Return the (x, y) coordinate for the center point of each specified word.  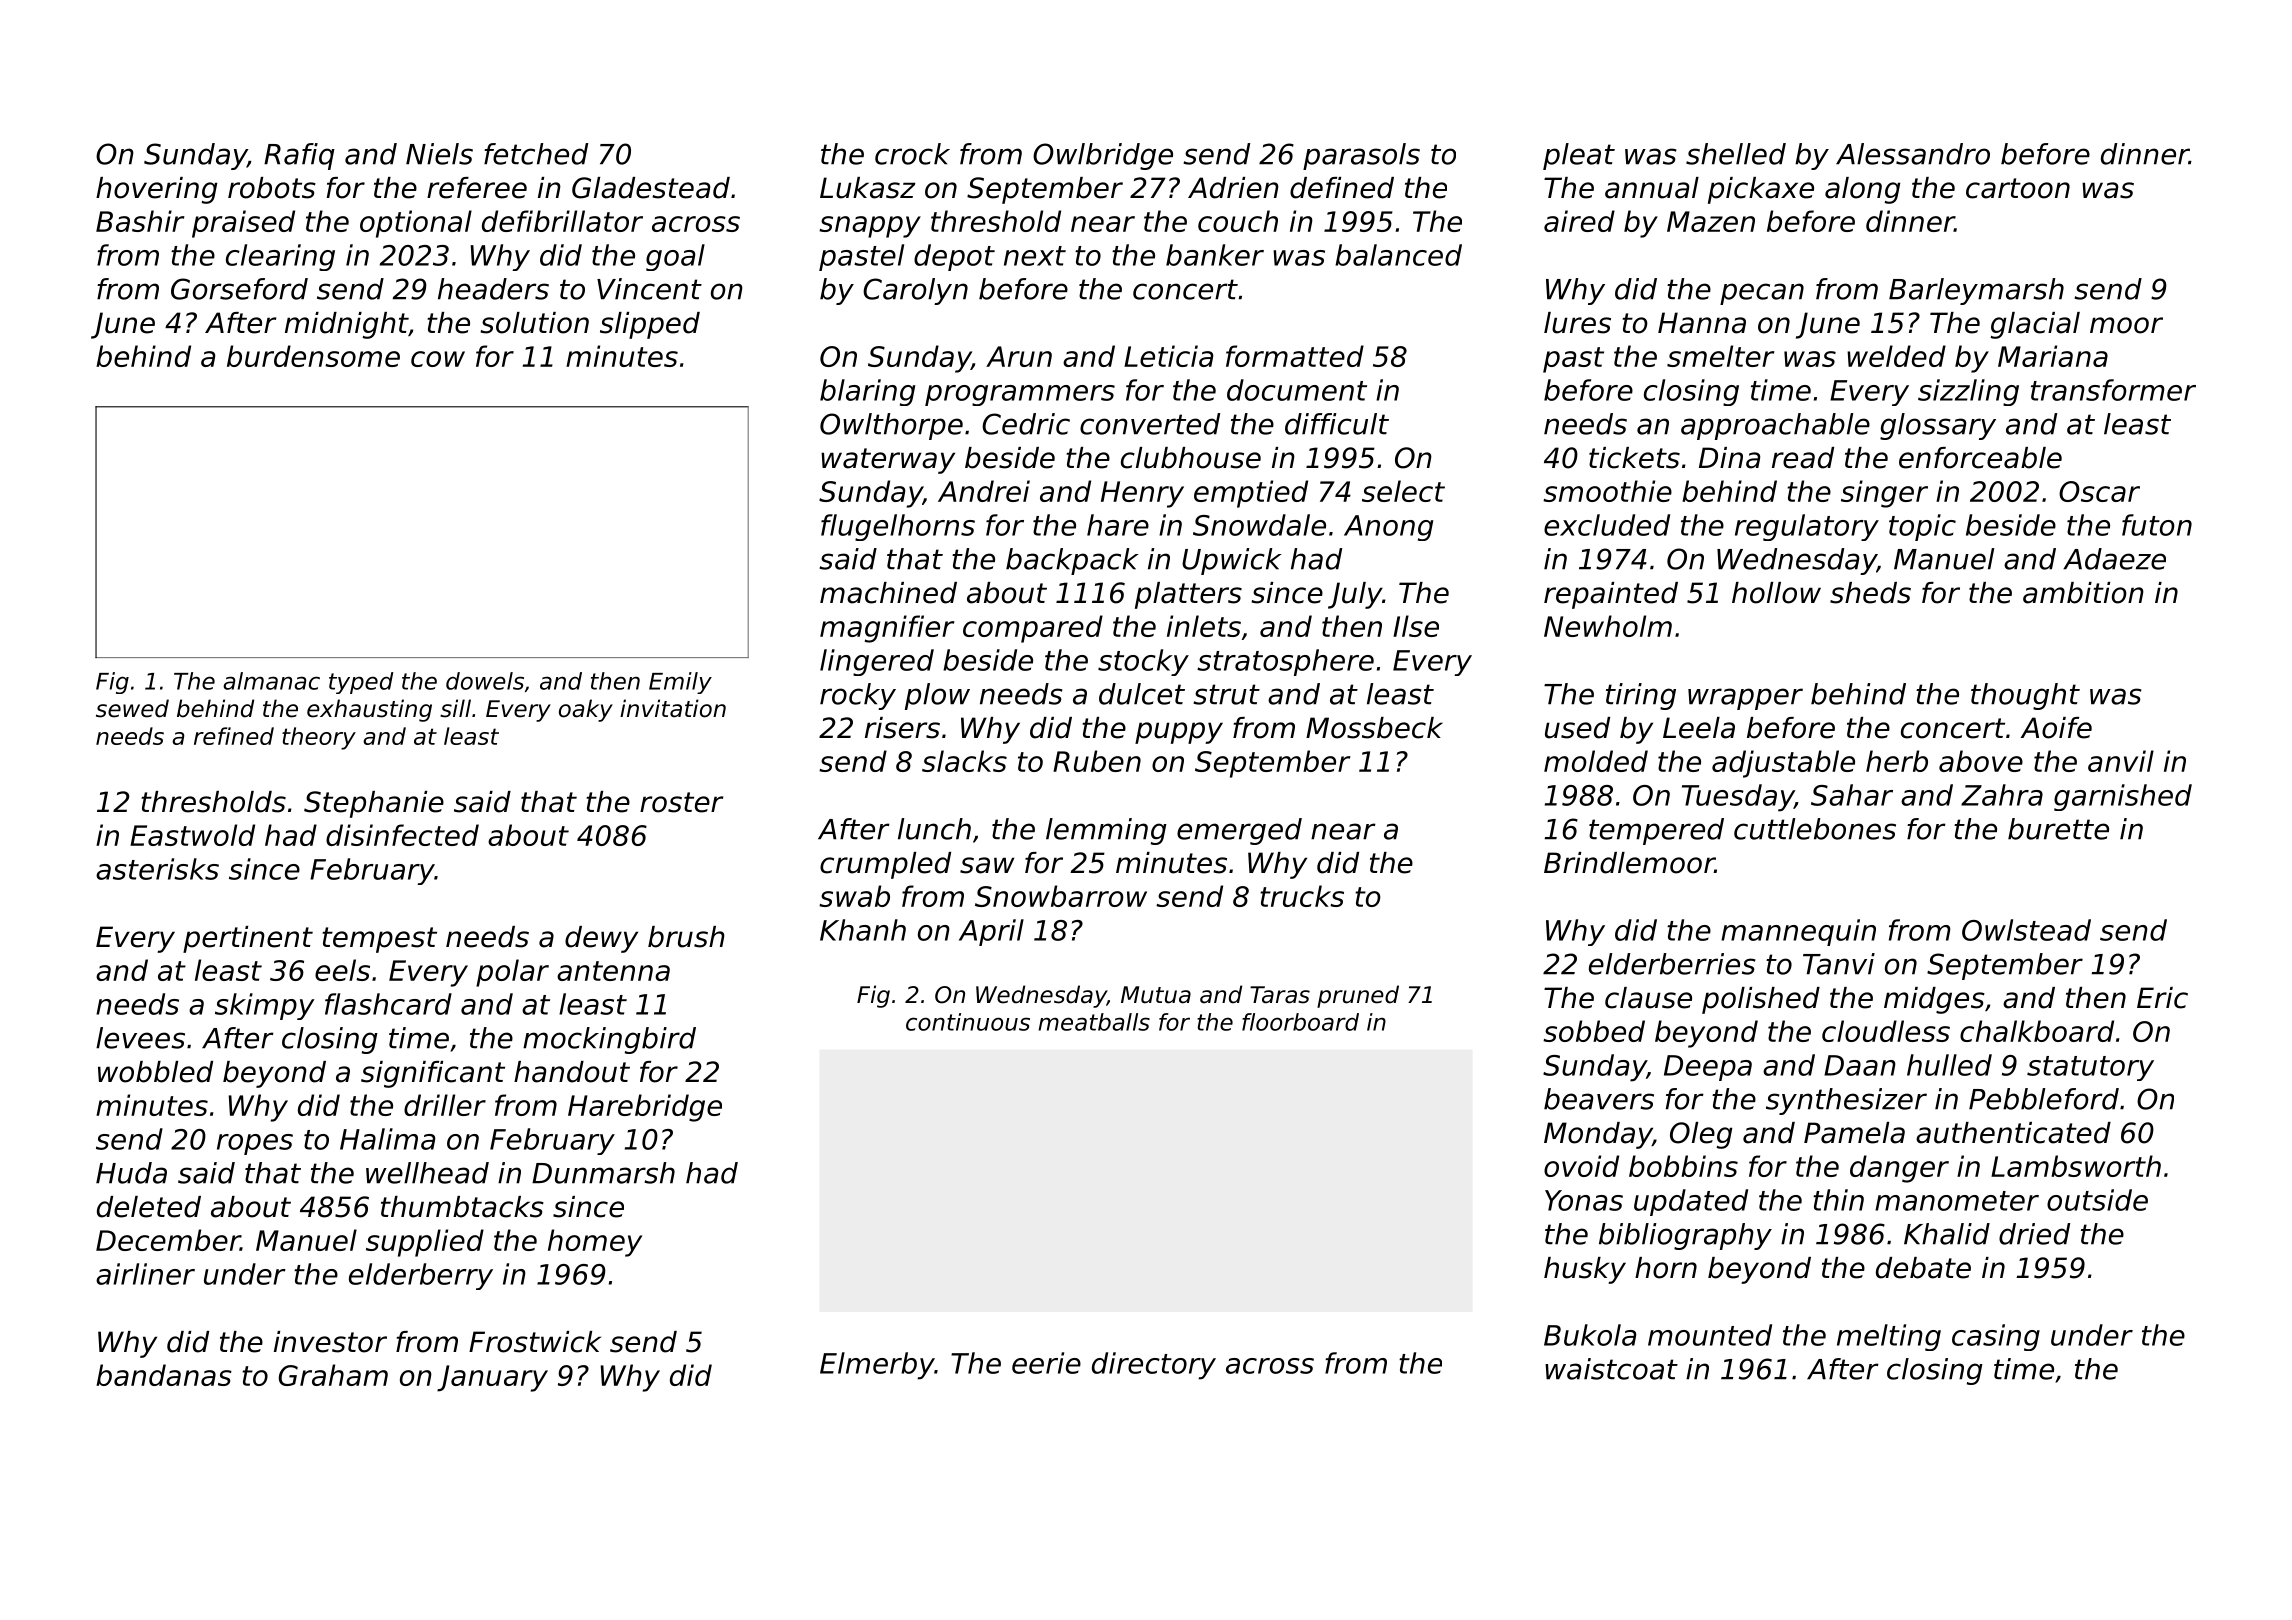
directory (1154, 1366)
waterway (888, 461)
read (1803, 458)
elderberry (421, 1276)
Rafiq (299, 156)
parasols (1361, 156)
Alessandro (1913, 154)
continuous (968, 1022)
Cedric (1026, 424)
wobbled (155, 1072)
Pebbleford (2044, 1099)
